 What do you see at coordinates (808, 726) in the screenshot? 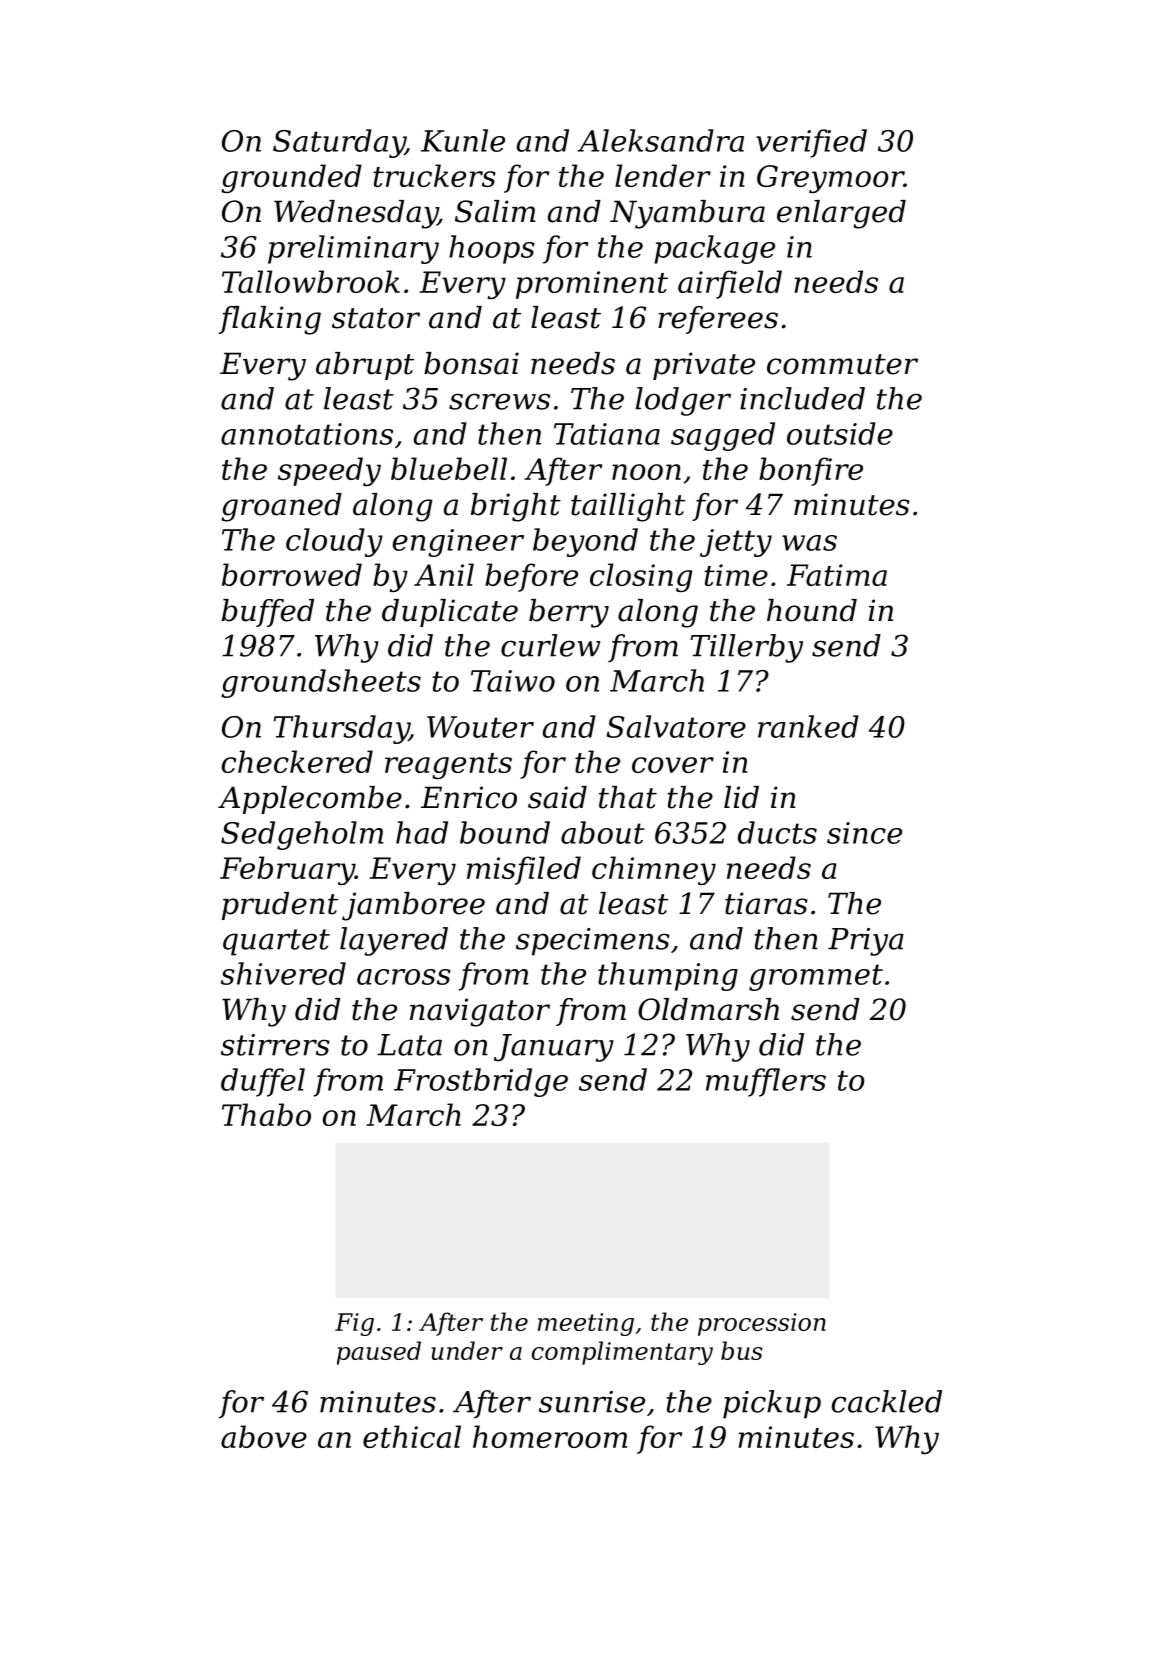
I see `ranked` at bounding box center [808, 726].
